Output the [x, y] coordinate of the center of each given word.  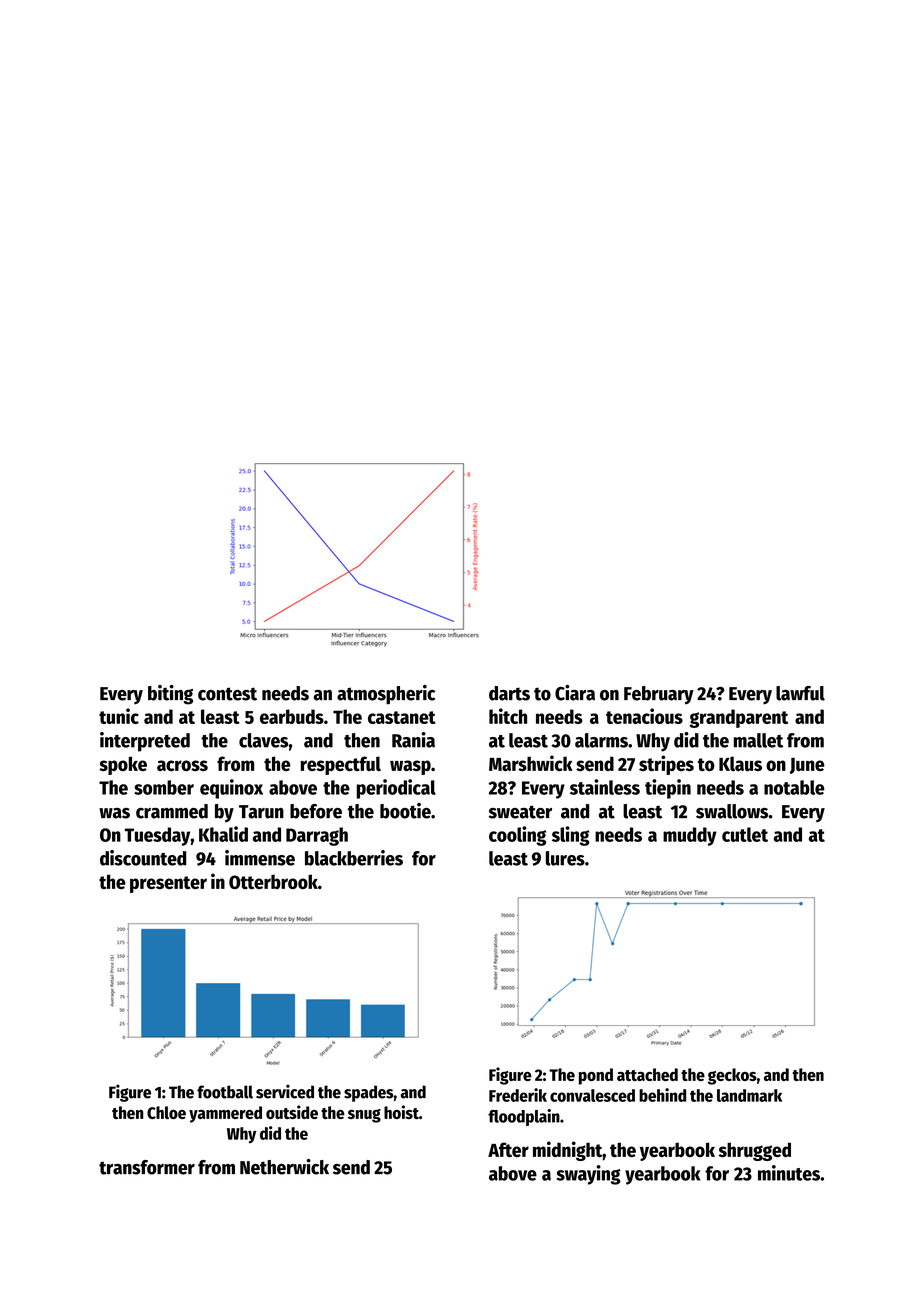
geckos [732, 1076]
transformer [147, 1167]
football [225, 1092]
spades [369, 1093]
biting [170, 695]
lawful [800, 693]
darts [509, 693]
